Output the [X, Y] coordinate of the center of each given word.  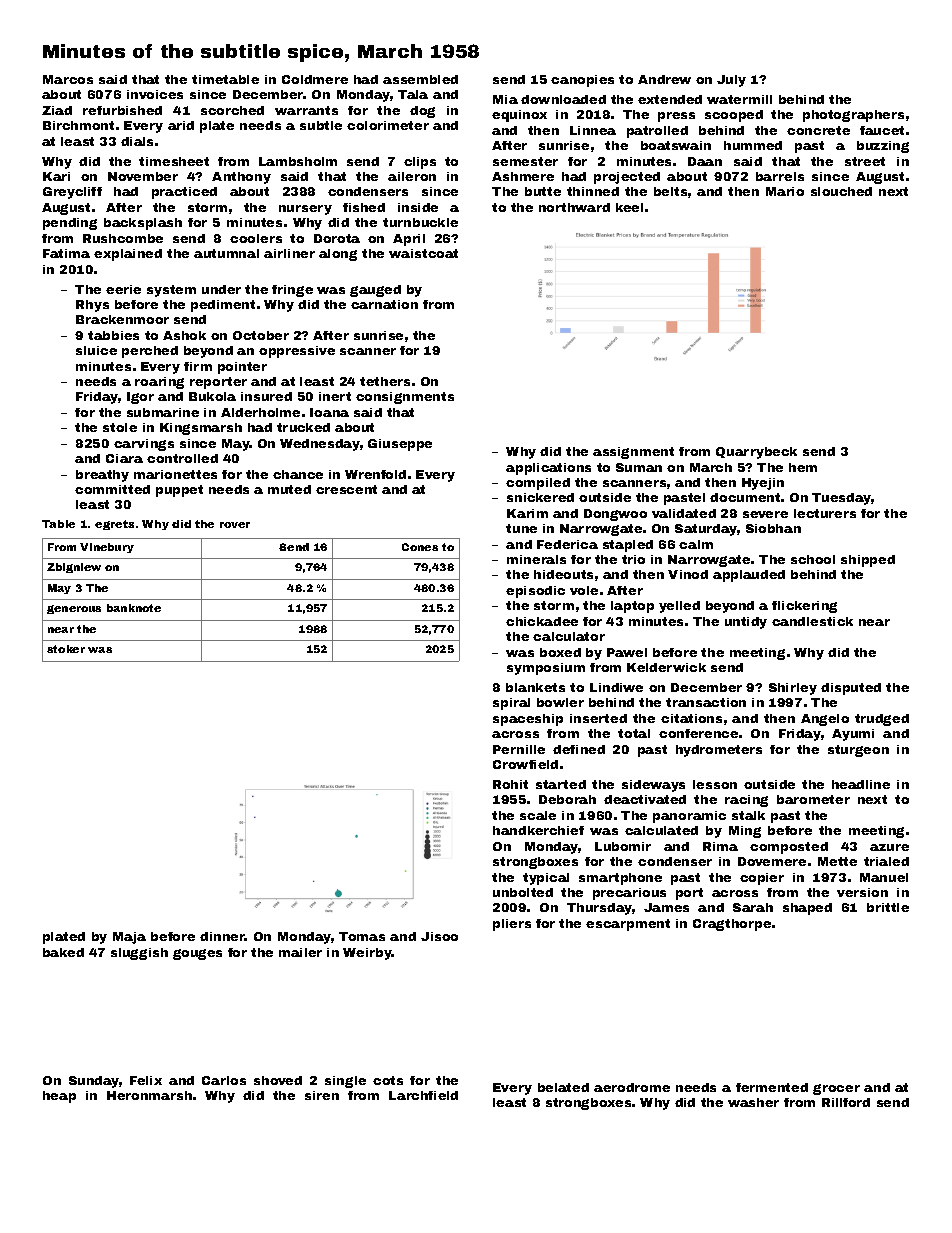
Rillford [846, 1102]
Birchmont [78, 125]
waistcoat [423, 253]
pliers [512, 925]
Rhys [92, 306]
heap [59, 1097]
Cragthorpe [732, 925]
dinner [222, 936]
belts [670, 191]
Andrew [664, 79]
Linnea [593, 130]
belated [563, 1087]
